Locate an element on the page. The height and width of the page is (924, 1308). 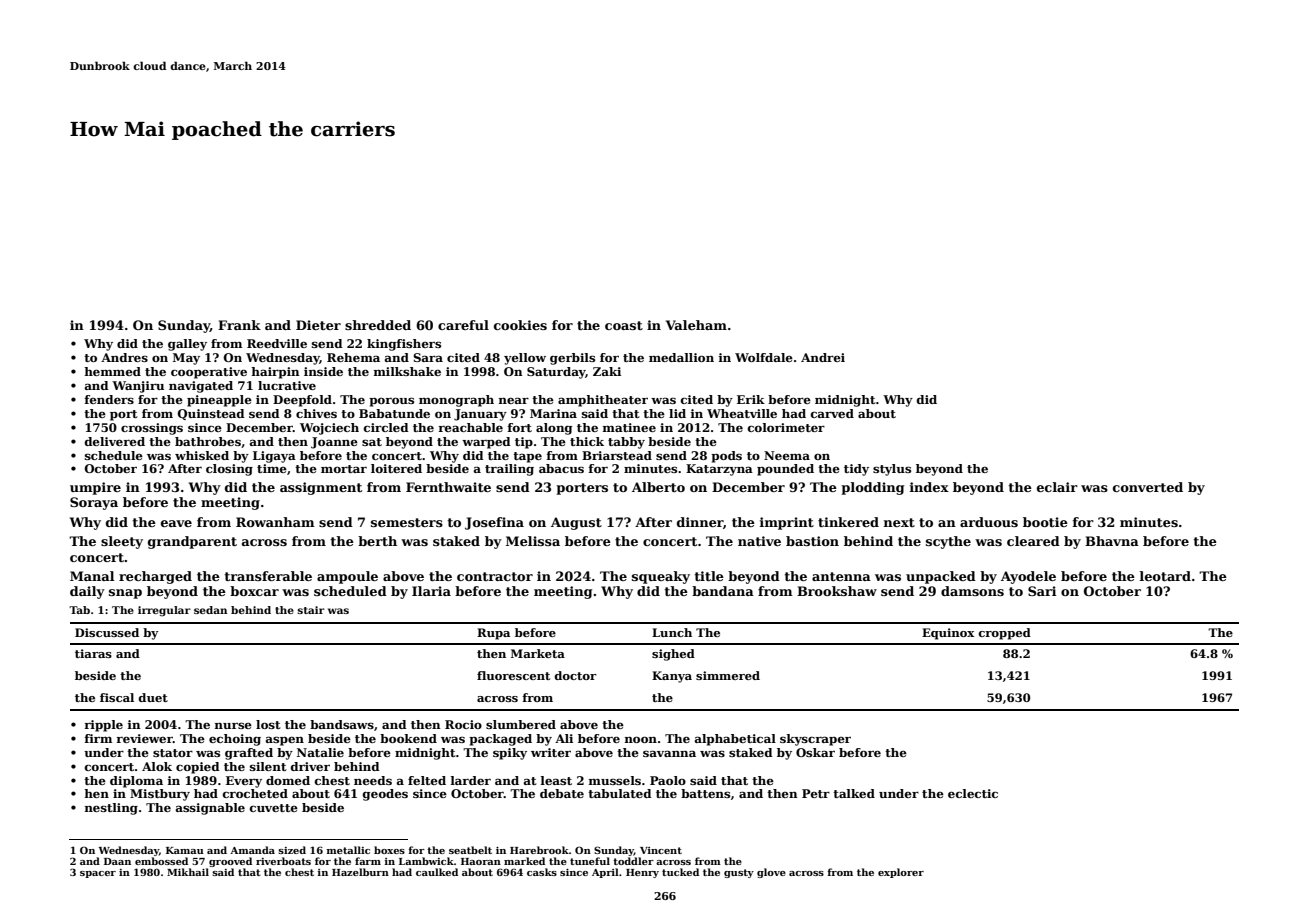
abacus is located at coordinates (561, 468).
